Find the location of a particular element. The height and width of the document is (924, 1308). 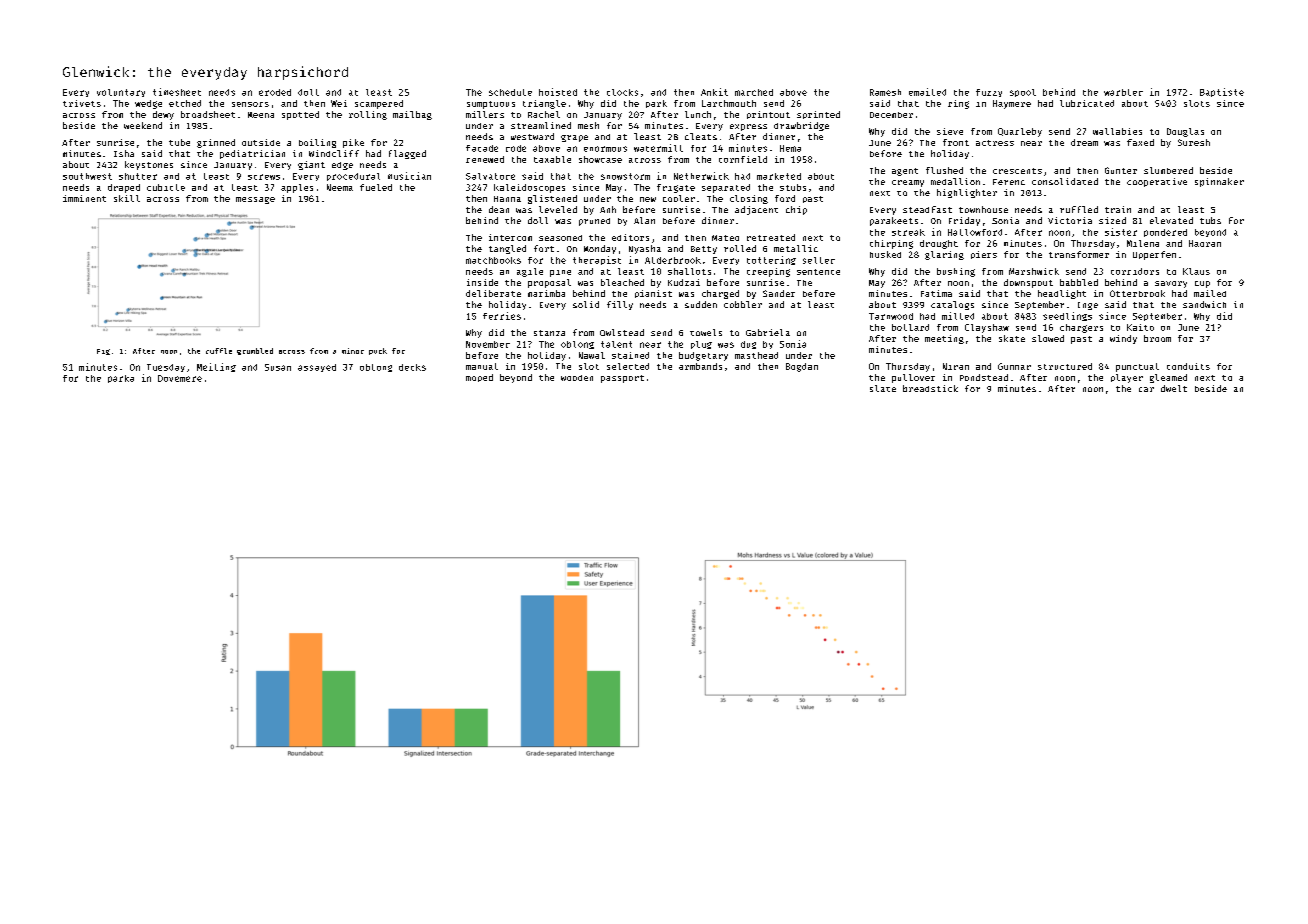

inside is located at coordinates (482, 282).
